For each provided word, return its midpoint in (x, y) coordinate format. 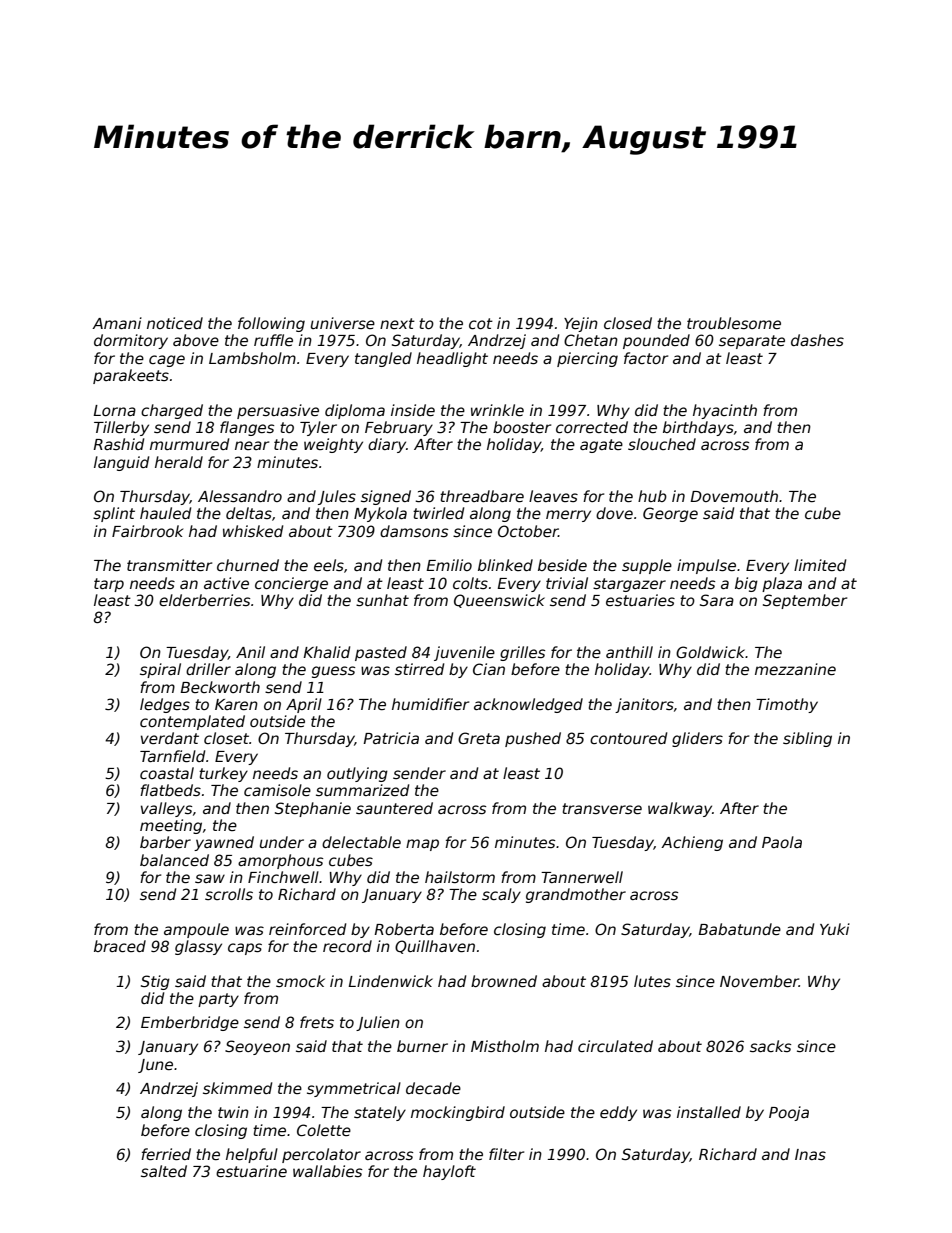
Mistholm (505, 1046)
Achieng (692, 843)
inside (413, 410)
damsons (414, 531)
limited (820, 565)
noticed (175, 323)
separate (752, 342)
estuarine (251, 1171)
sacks (770, 1046)
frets (317, 1022)
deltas (249, 513)
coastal (167, 773)
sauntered (394, 808)
